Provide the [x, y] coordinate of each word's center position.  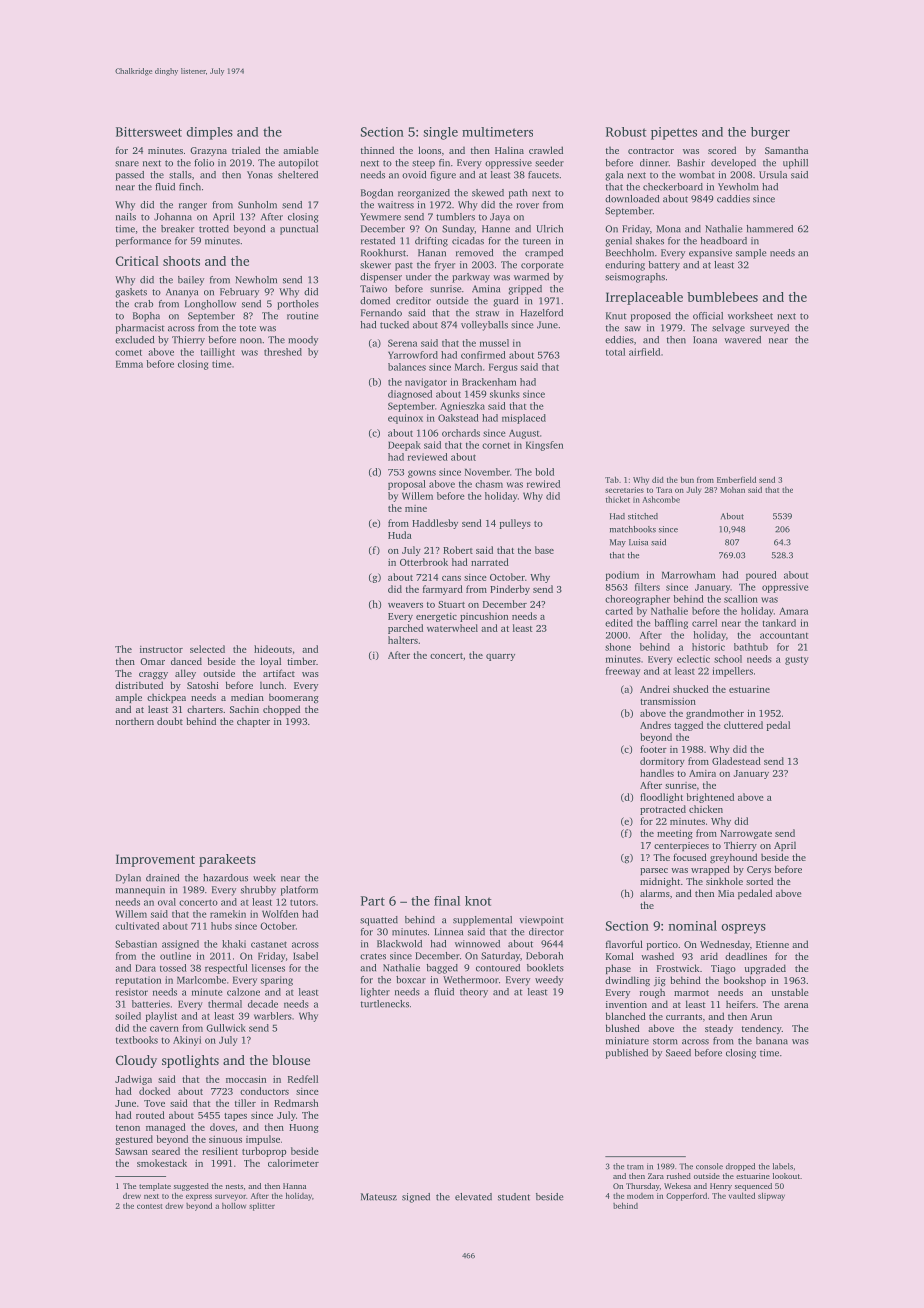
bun [687, 480]
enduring [625, 266]
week [264, 878]
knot [478, 901]
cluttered [743, 725]
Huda [400, 535]
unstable [790, 992]
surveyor [230, 1197]
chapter [253, 722]
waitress [396, 205]
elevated [473, 1197]
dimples [210, 133]
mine [416, 508]
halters [403, 640]
